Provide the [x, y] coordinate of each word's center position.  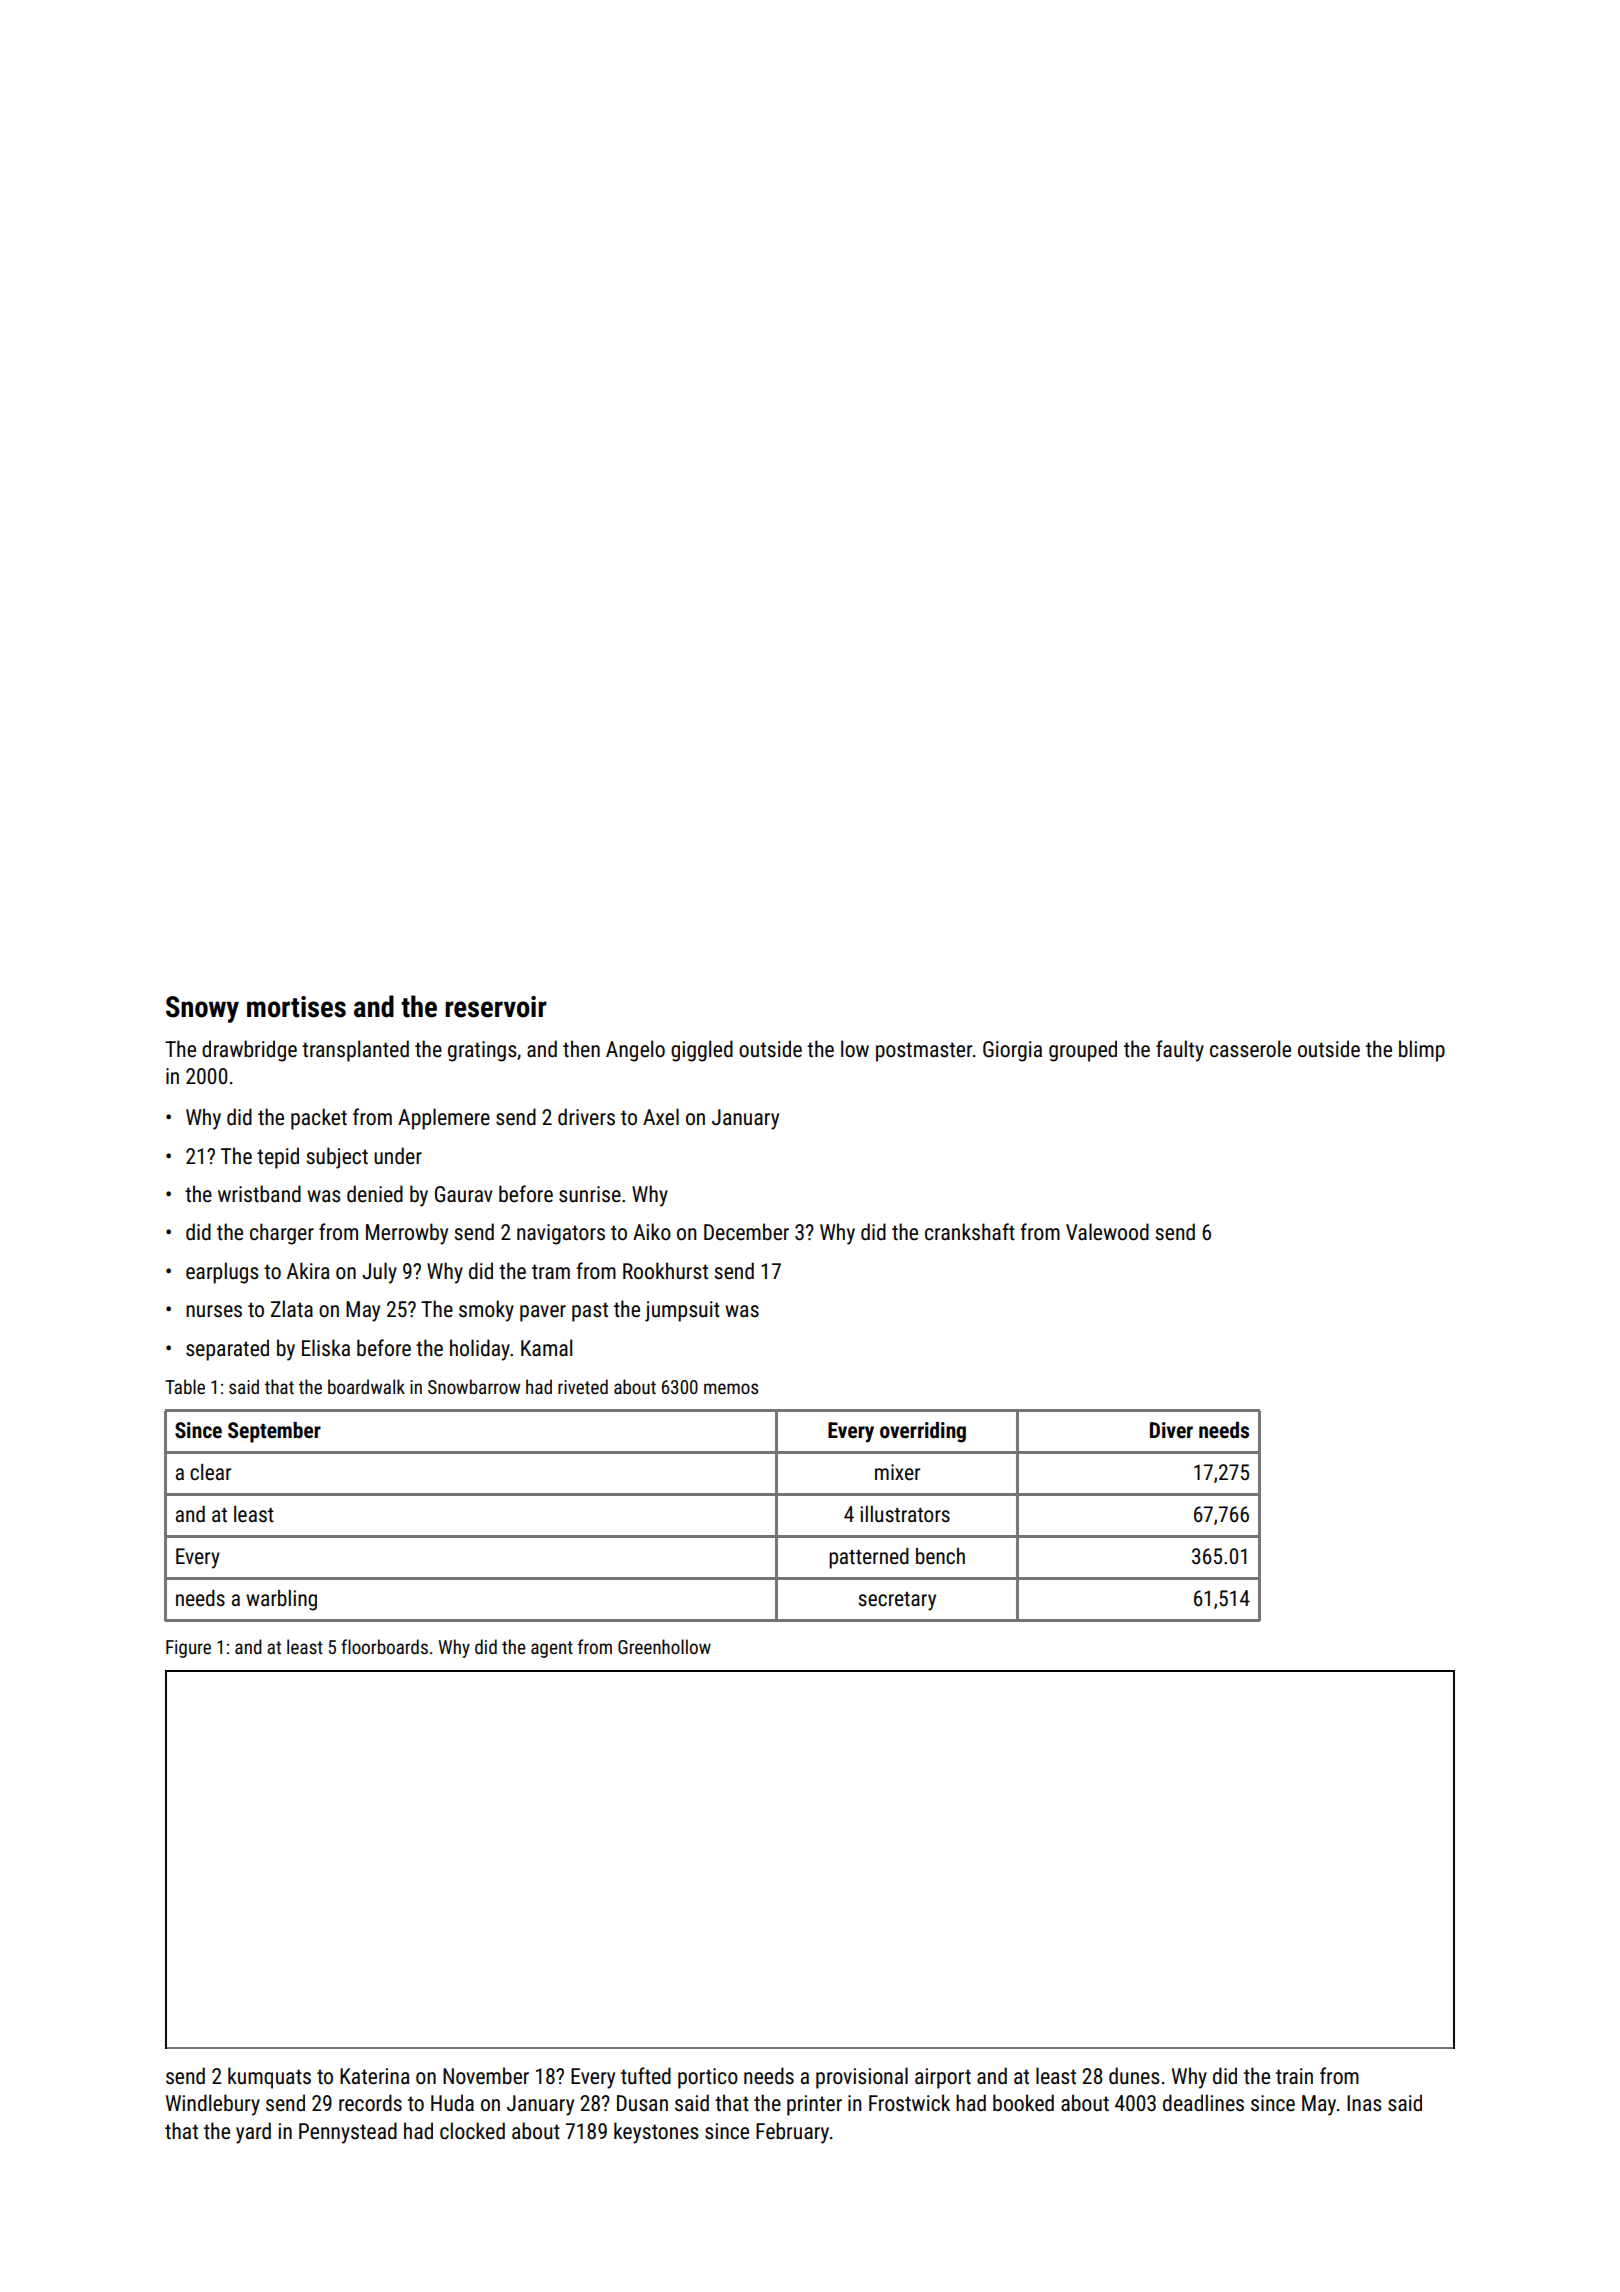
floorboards [384, 1646]
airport [943, 2078]
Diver [1171, 1430]
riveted [583, 1386]
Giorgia [1012, 1051]
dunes [1134, 2076]
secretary [897, 1601]
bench [940, 1556]
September [274, 1432]
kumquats [269, 2078]
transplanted [355, 1051]
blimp [1422, 1051]
